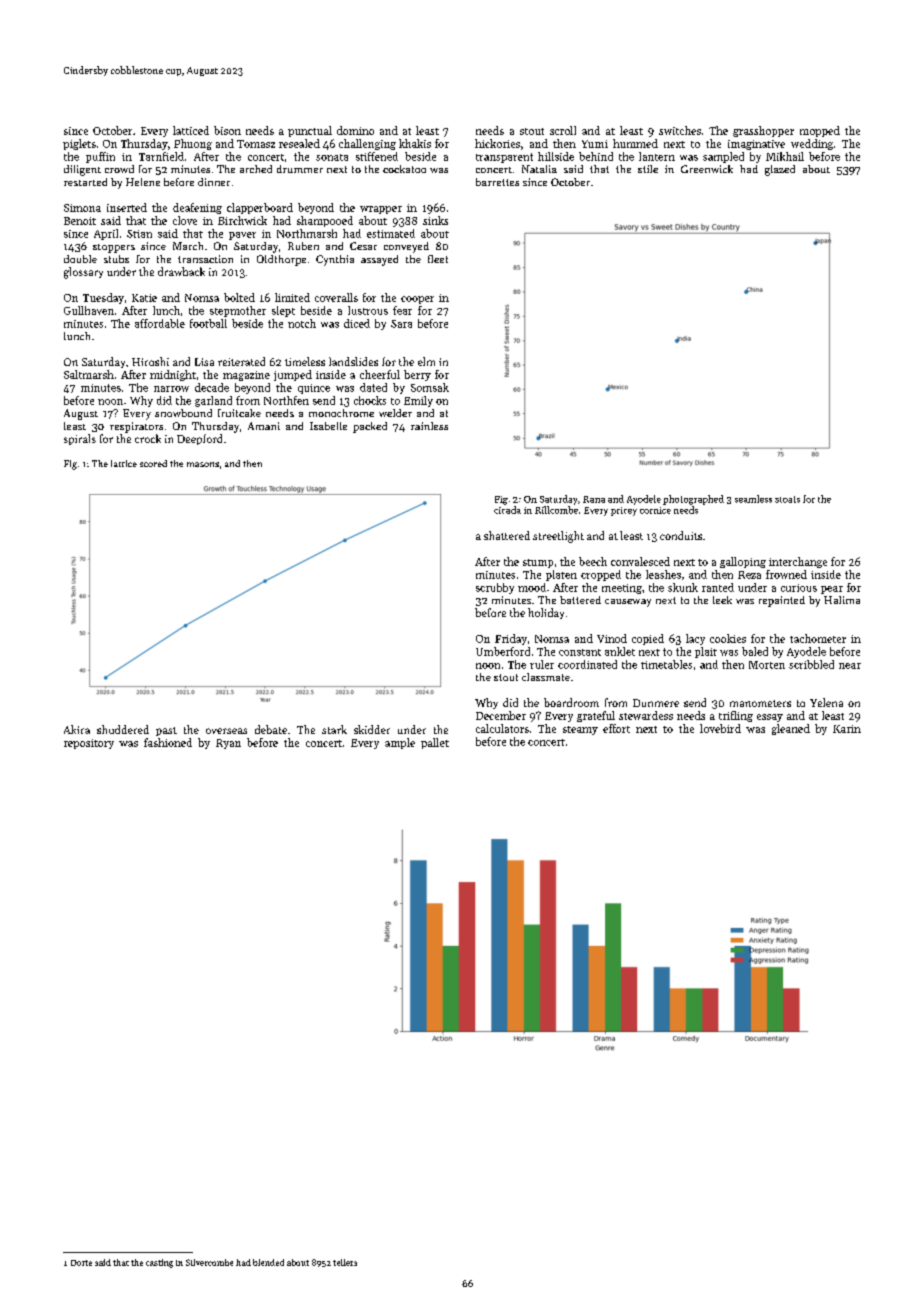 The height and width of the screenshot is (1308, 924). I want to click on hickories, so click(497, 143).
